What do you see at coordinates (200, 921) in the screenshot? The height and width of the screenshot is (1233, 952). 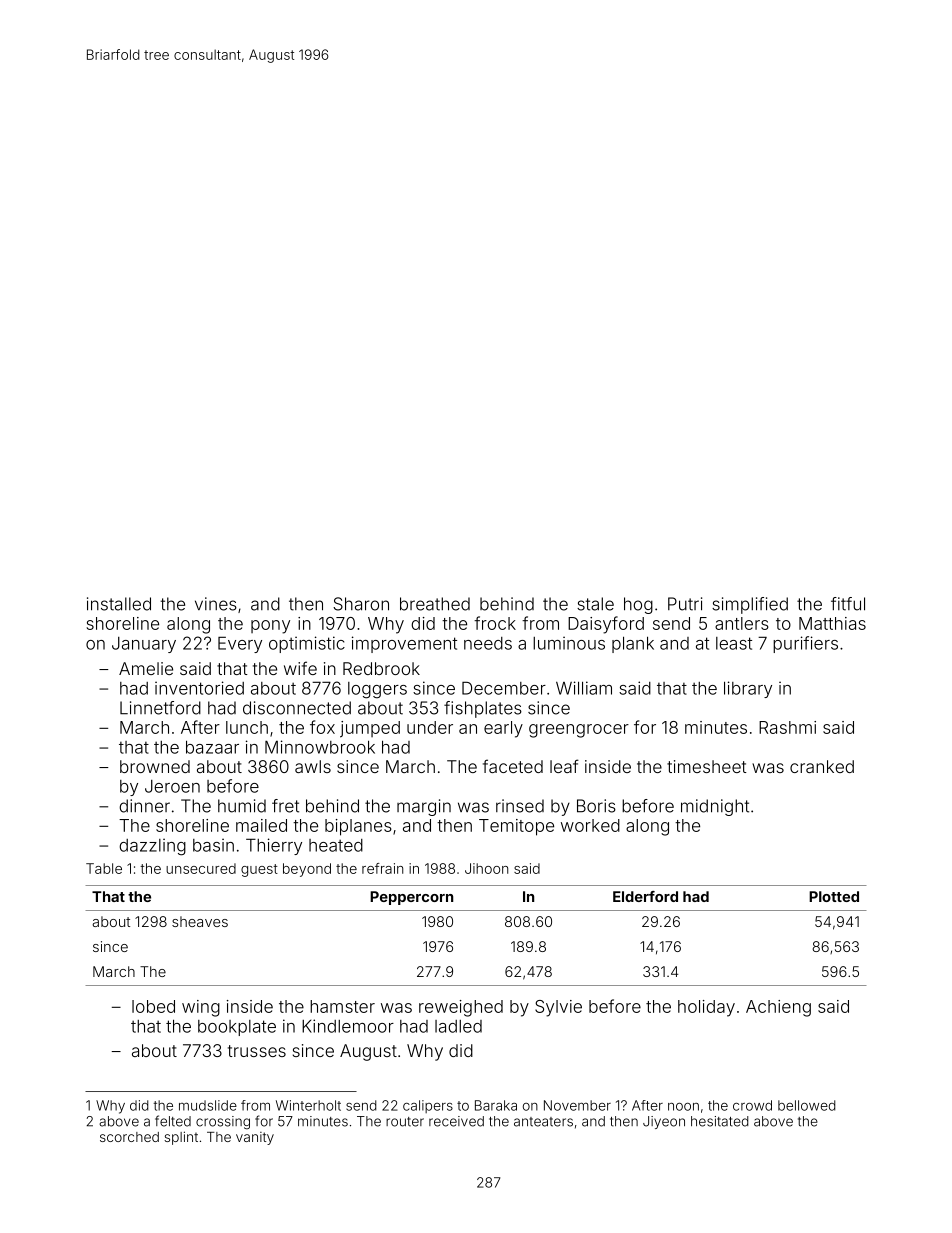 I see `sheaves` at bounding box center [200, 921].
